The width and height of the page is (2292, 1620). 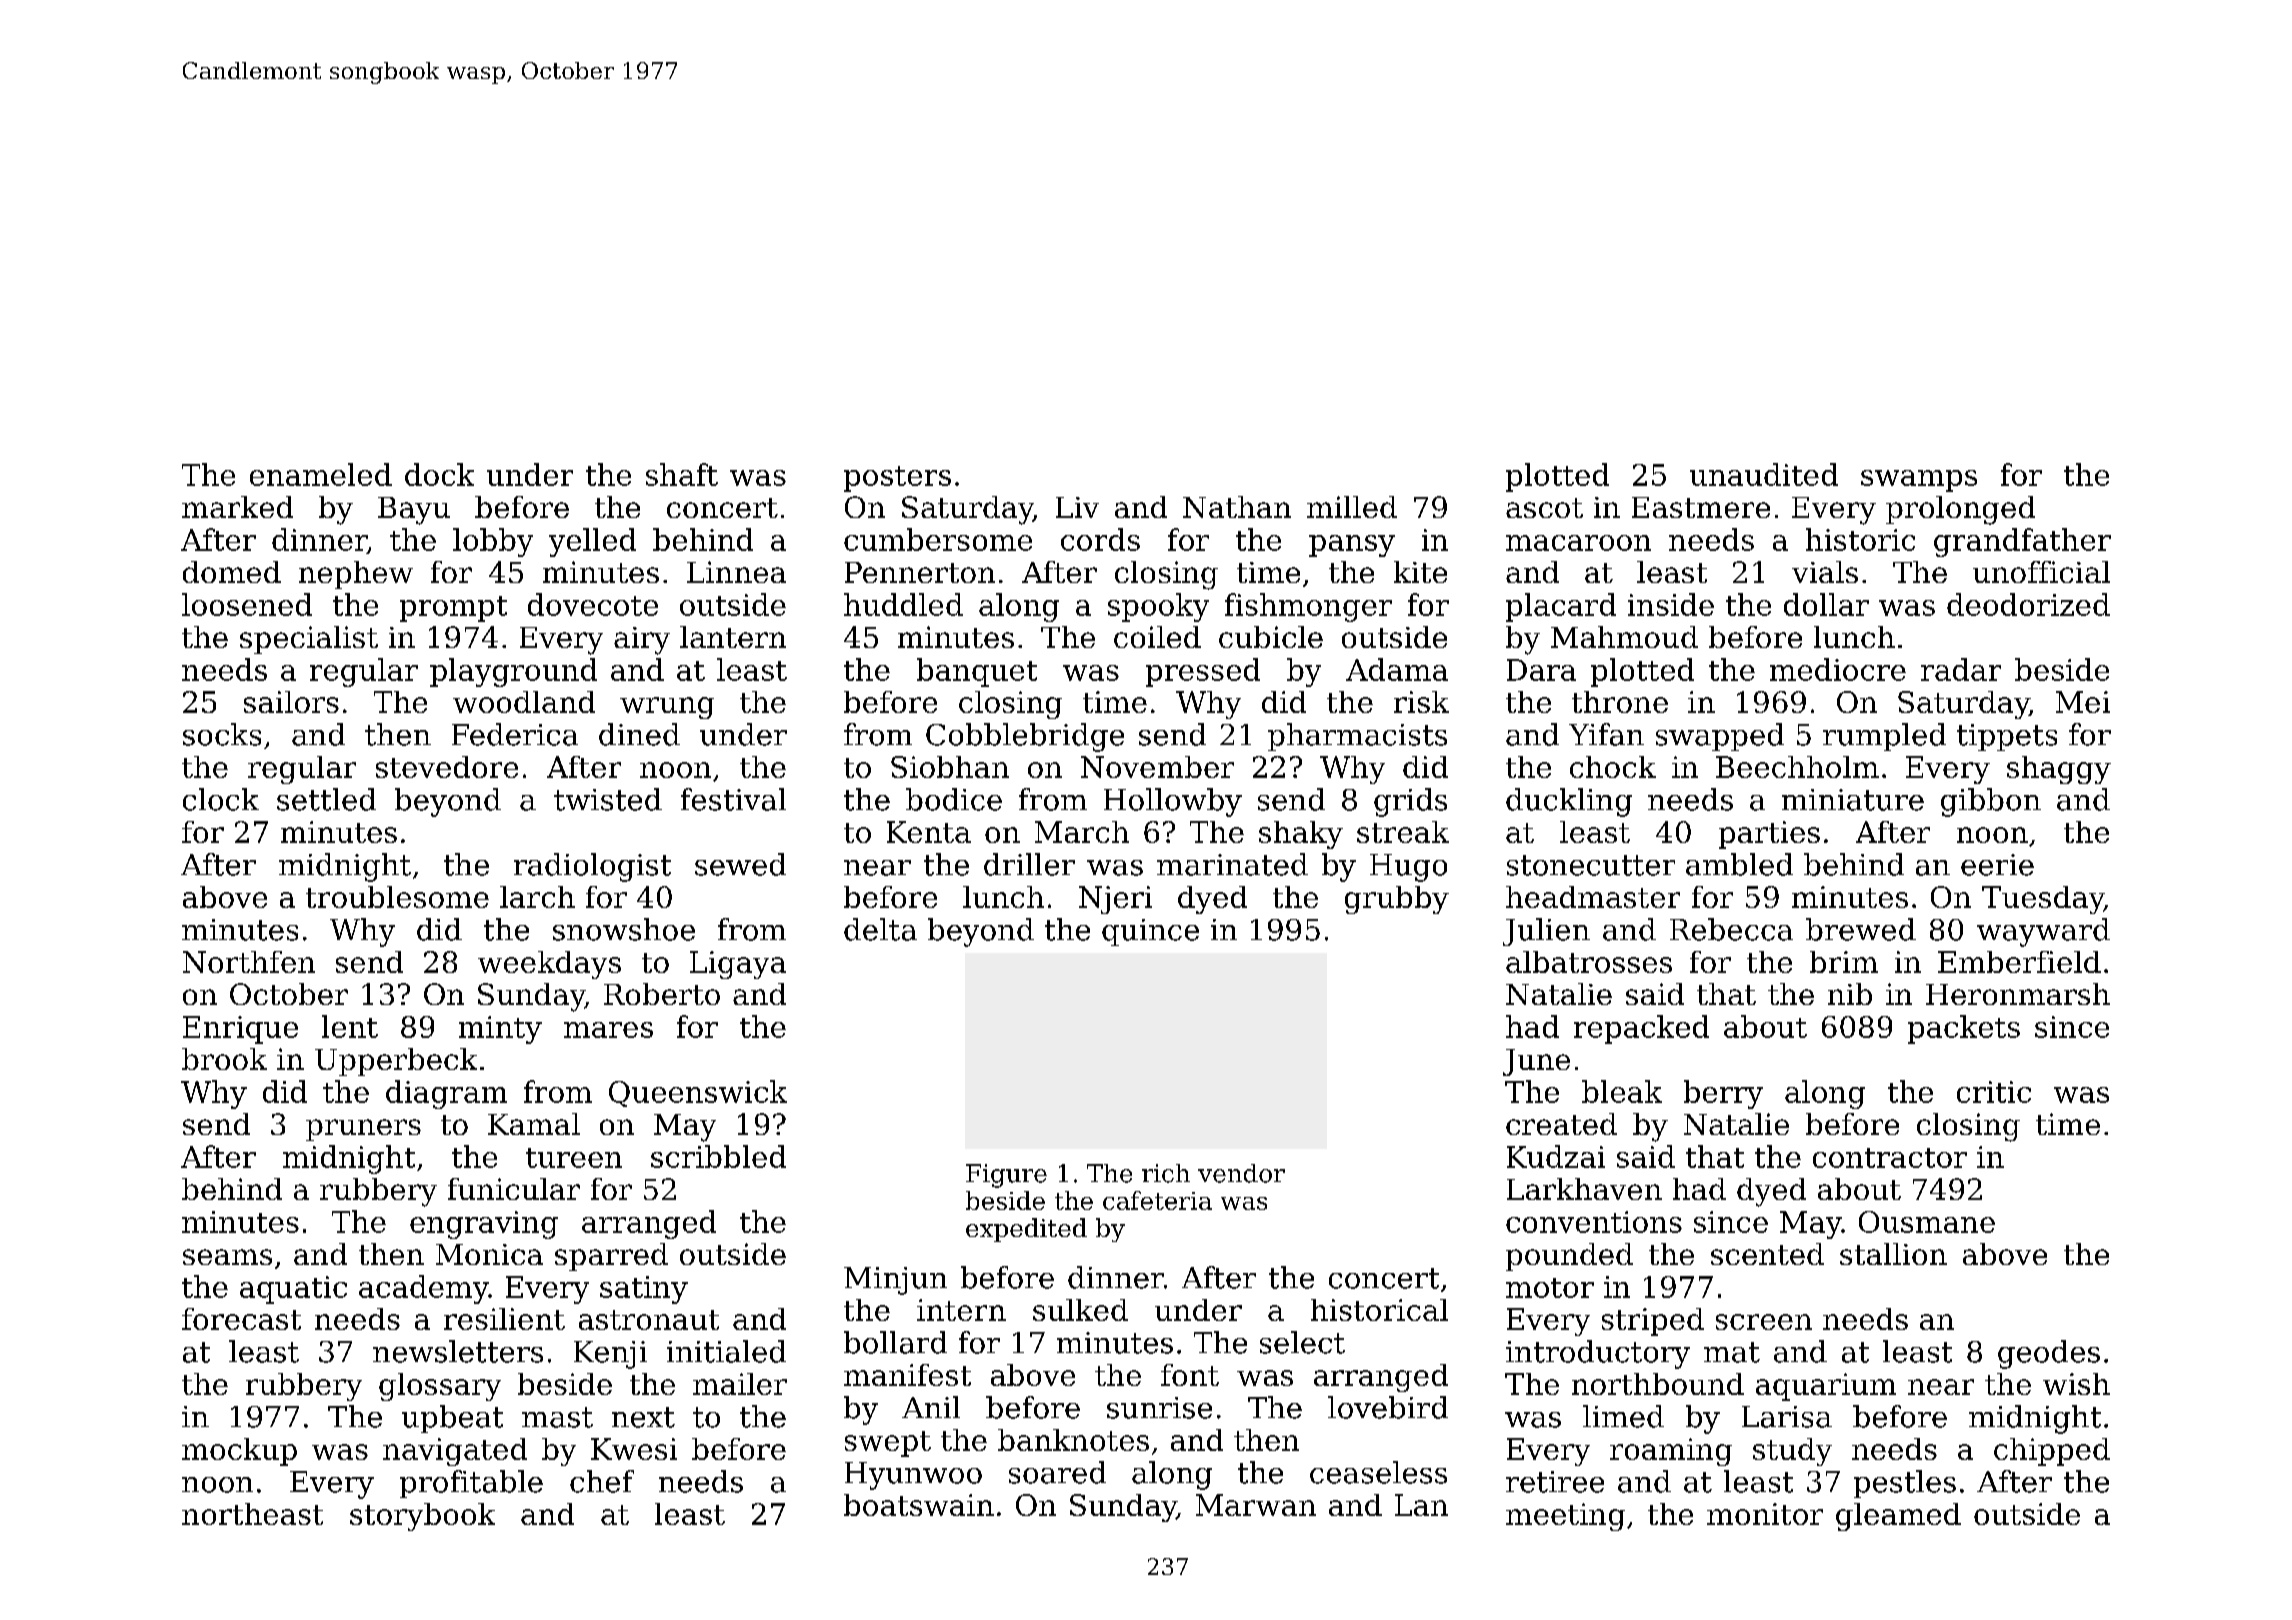 I want to click on contractor, so click(x=1890, y=1158).
